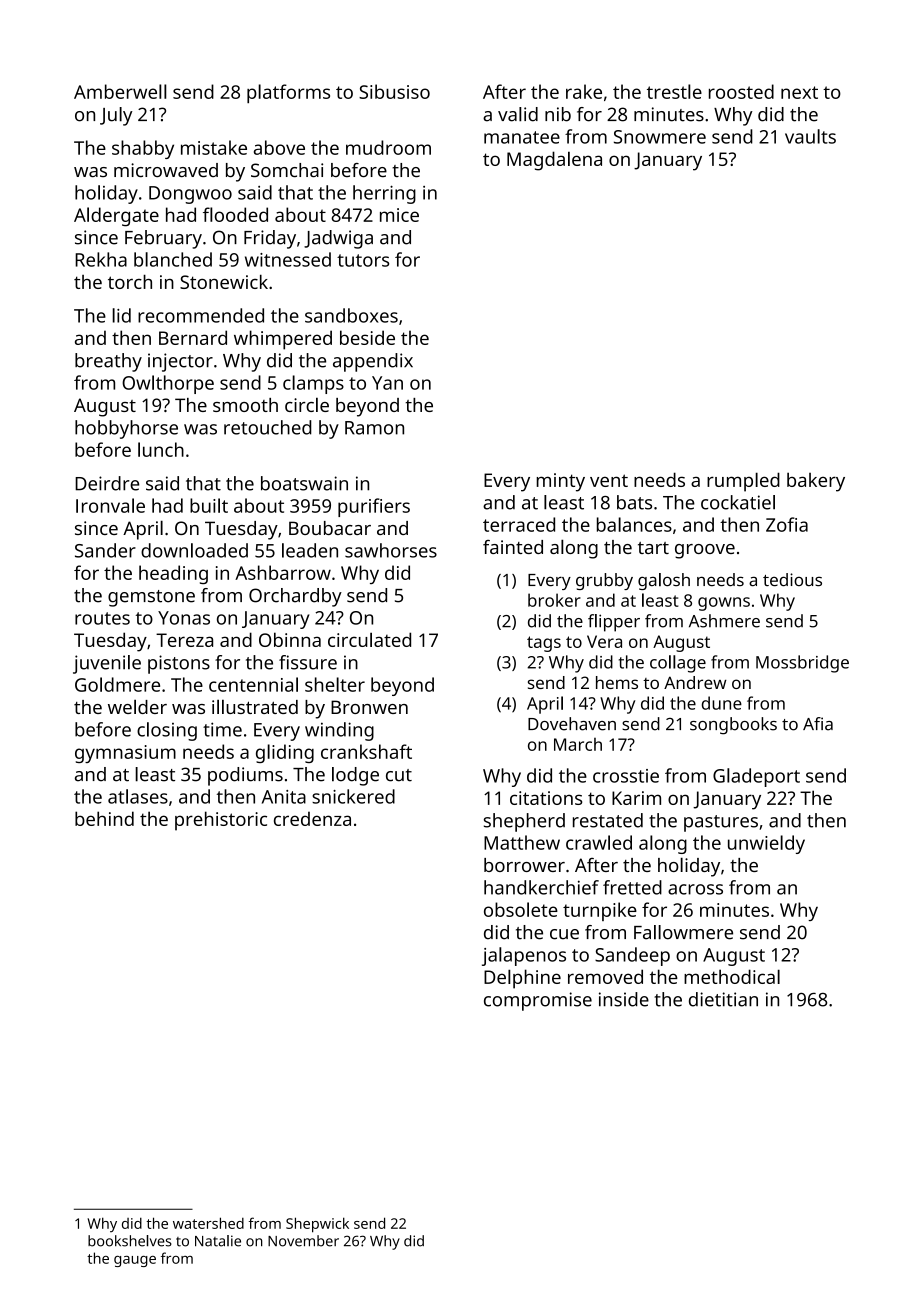 The width and height of the page is (924, 1308). What do you see at coordinates (317, 1225) in the page?
I see `Shepwick` at bounding box center [317, 1225].
